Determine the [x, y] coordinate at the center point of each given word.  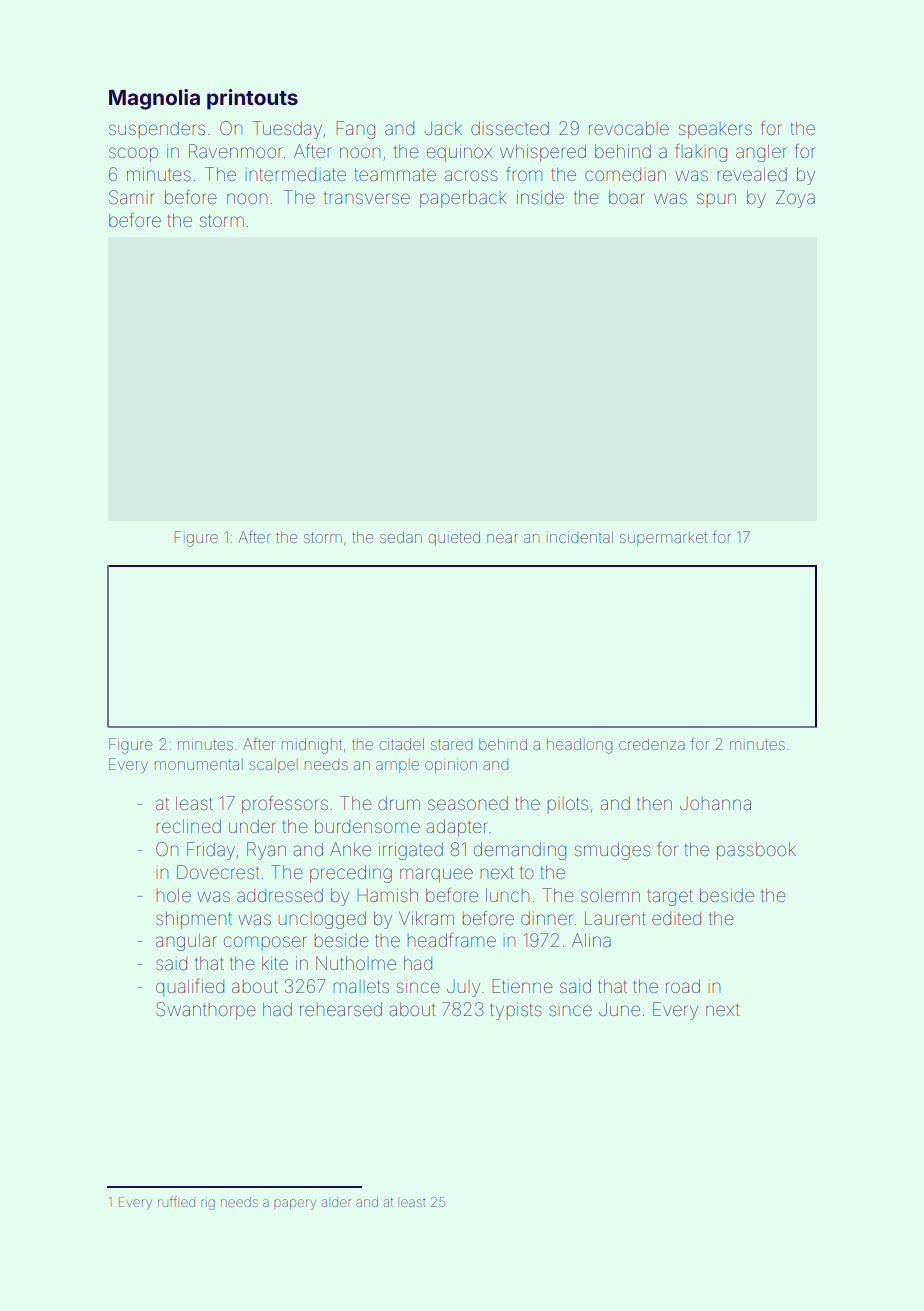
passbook [756, 851]
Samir [131, 197]
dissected [510, 128]
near [502, 538]
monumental [199, 764]
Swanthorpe [206, 1011]
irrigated [411, 851]
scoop [133, 154]
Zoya [795, 199]
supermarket [663, 539]
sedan [401, 537]
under [252, 826]
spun [716, 200]
